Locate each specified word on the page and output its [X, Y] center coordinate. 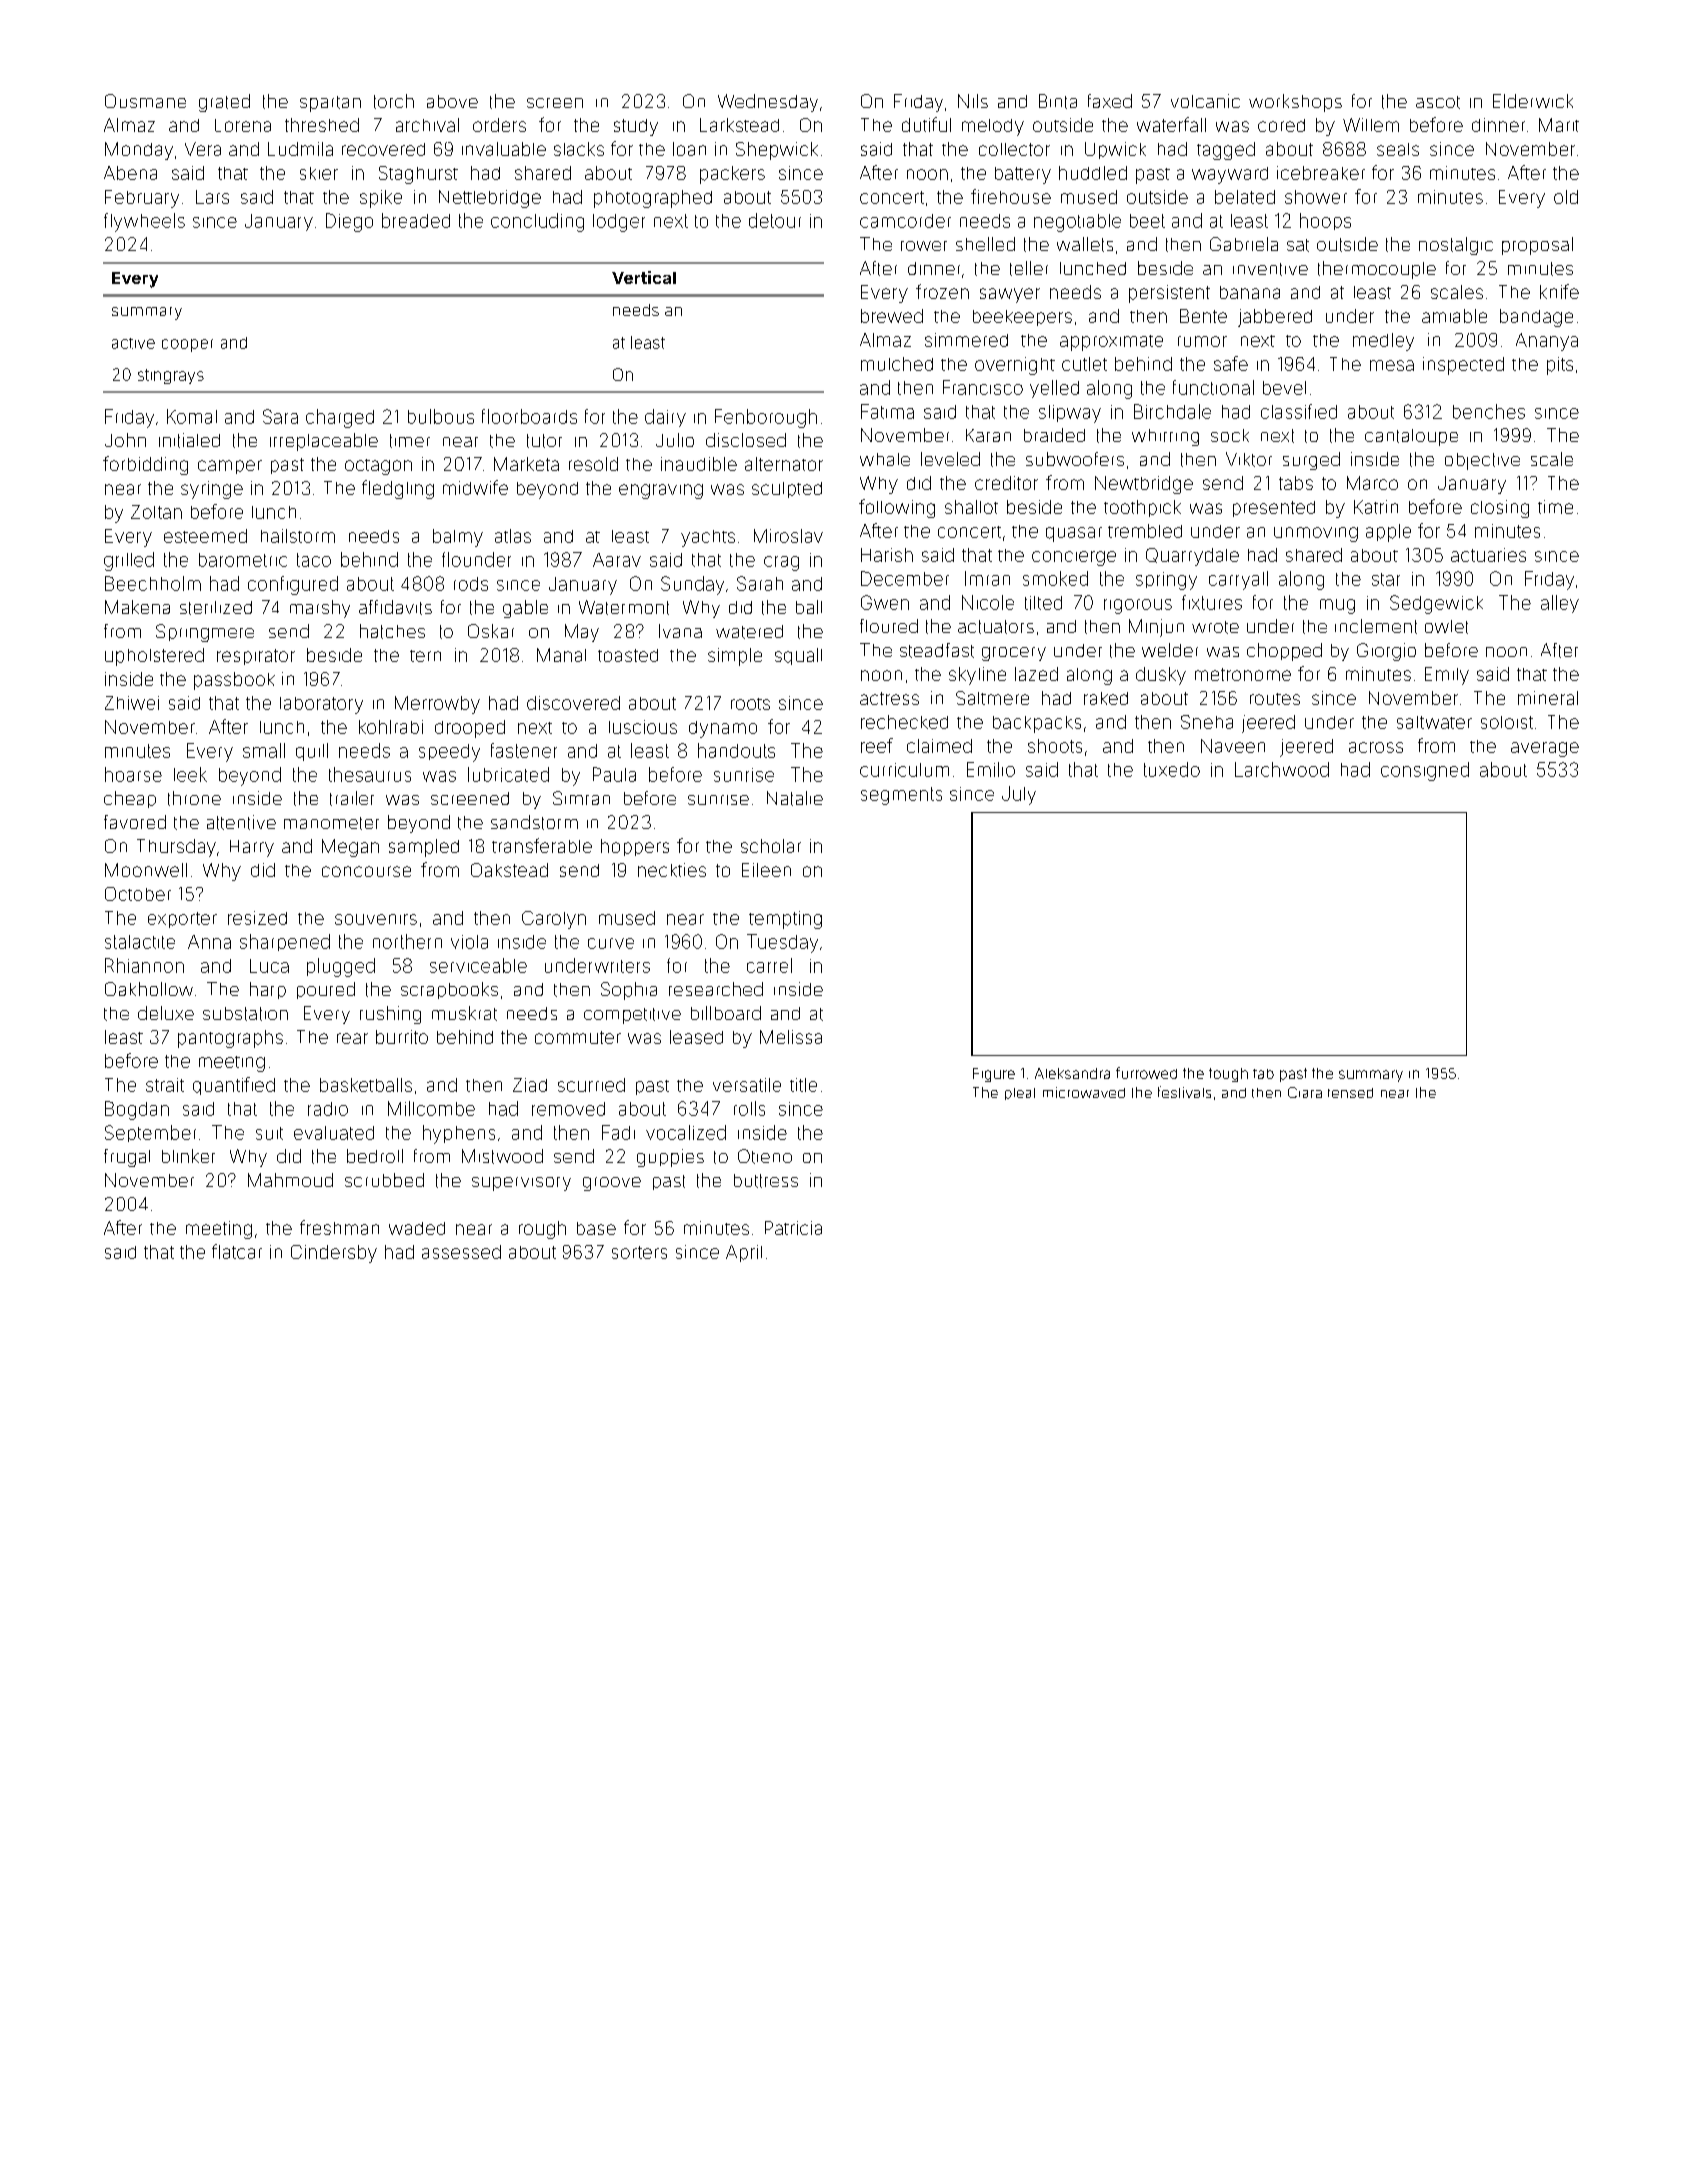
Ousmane [145, 101]
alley [1560, 604]
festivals [1184, 1092]
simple [735, 657]
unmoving [1316, 534]
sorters [639, 1252]
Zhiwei [132, 703]
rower [924, 246]
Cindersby [334, 1254]
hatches [392, 631]
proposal [1537, 246]
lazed [1036, 674]
